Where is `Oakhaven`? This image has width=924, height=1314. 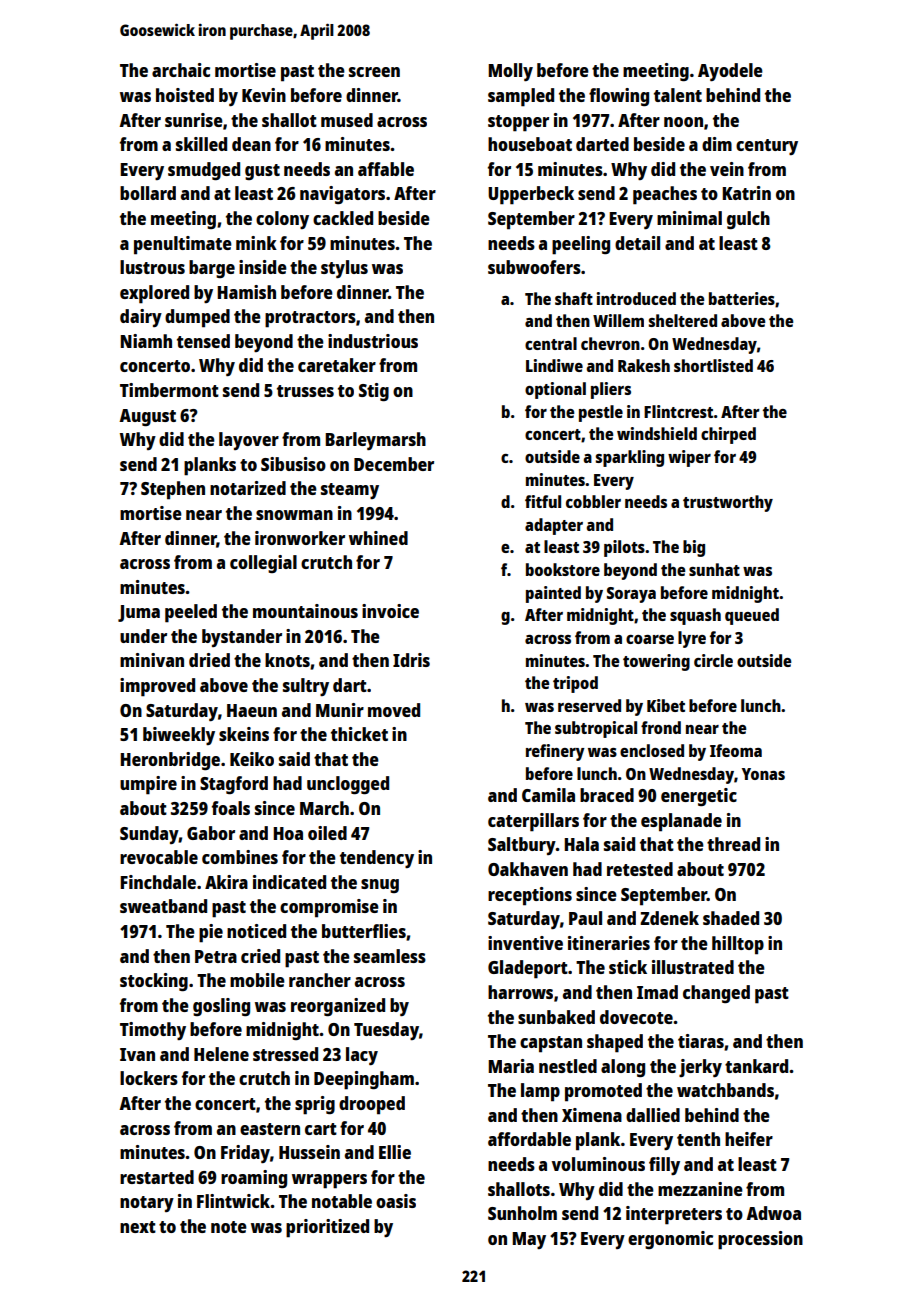
Oakhaven is located at coordinates (528, 869).
